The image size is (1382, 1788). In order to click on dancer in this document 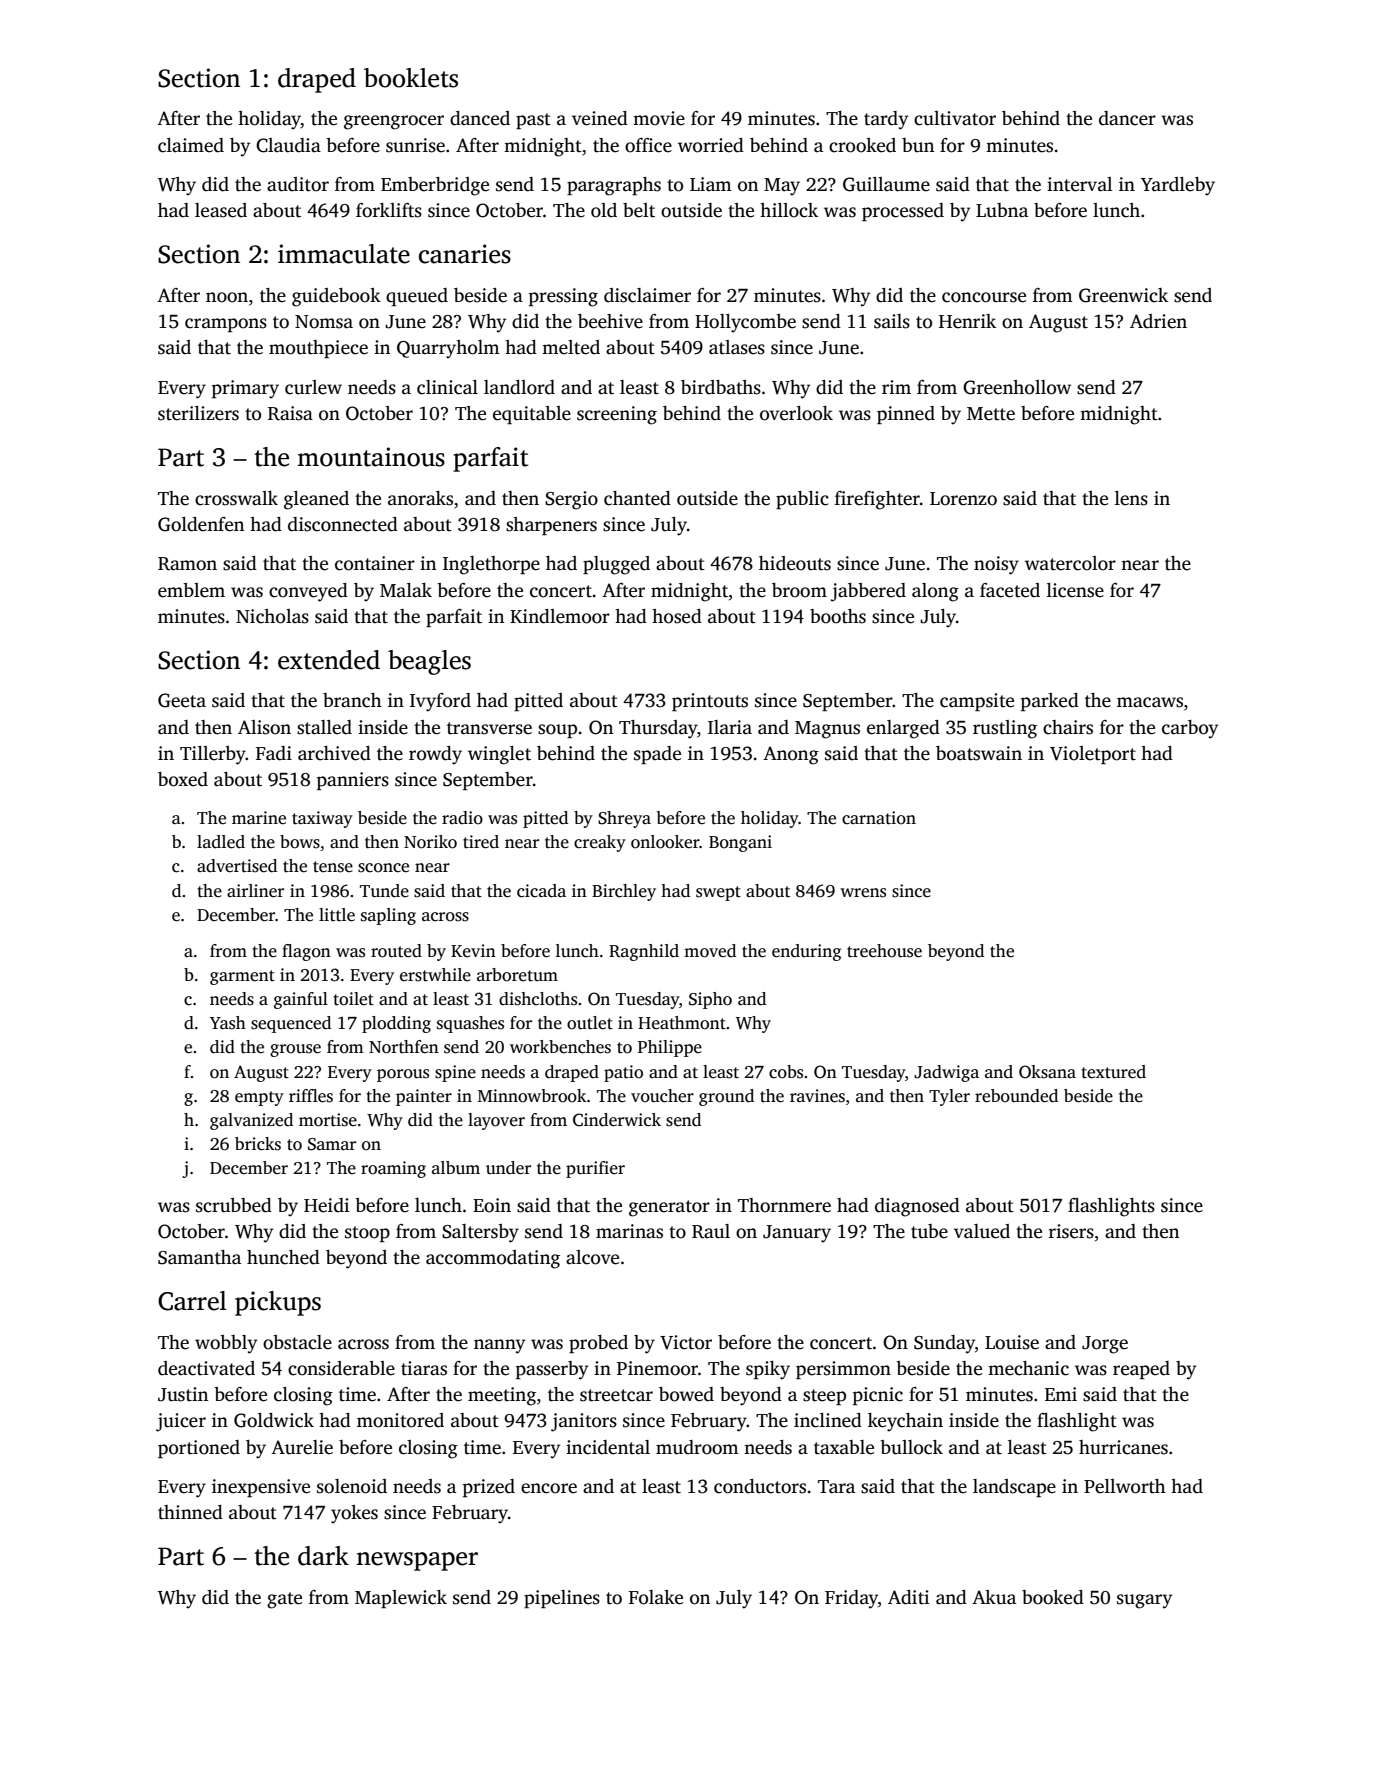, I will do `click(1127, 118)`.
